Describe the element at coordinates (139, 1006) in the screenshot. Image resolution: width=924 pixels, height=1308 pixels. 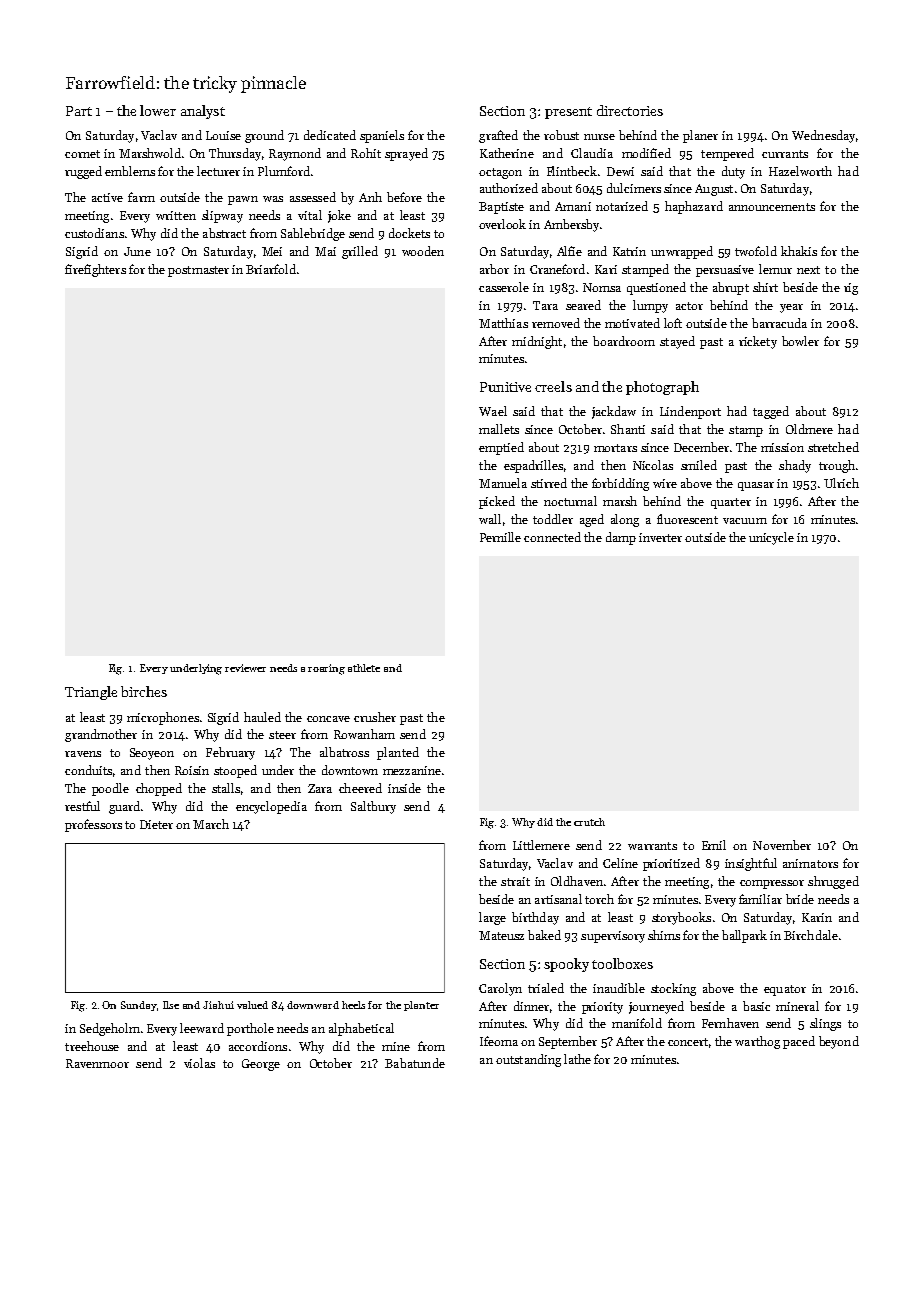
I see `Sunday` at that location.
